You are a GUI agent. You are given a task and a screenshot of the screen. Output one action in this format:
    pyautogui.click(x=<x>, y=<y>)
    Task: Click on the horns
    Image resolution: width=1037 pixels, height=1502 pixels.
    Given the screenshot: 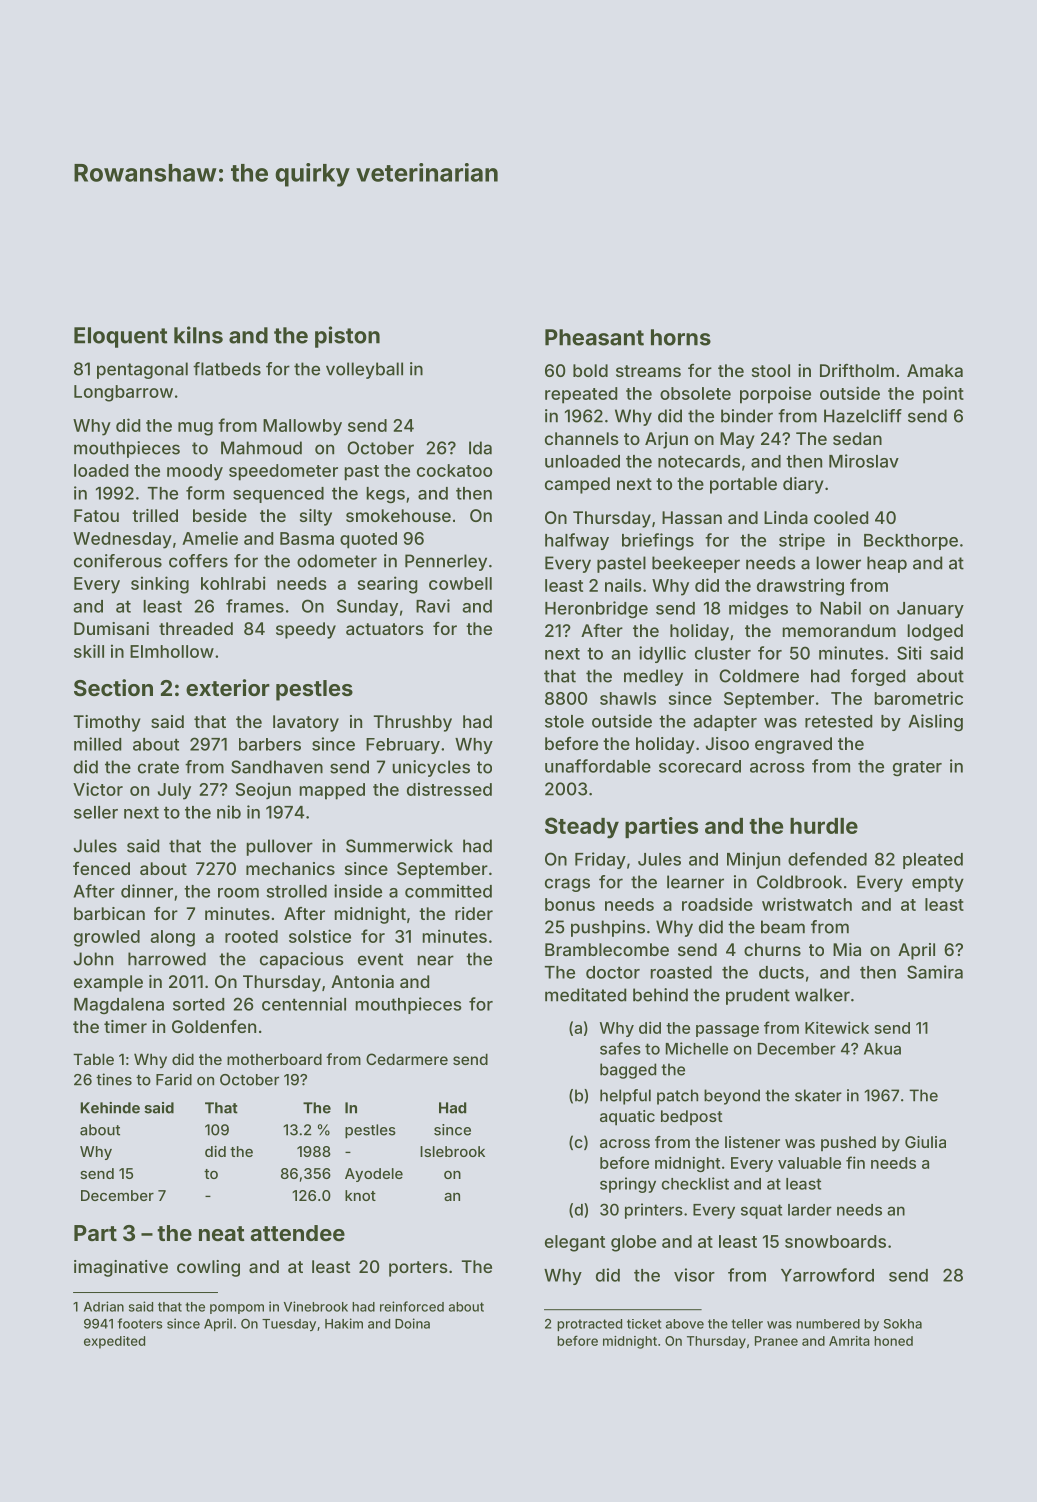 What is the action you would take?
    pyautogui.click(x=681, y=337)
